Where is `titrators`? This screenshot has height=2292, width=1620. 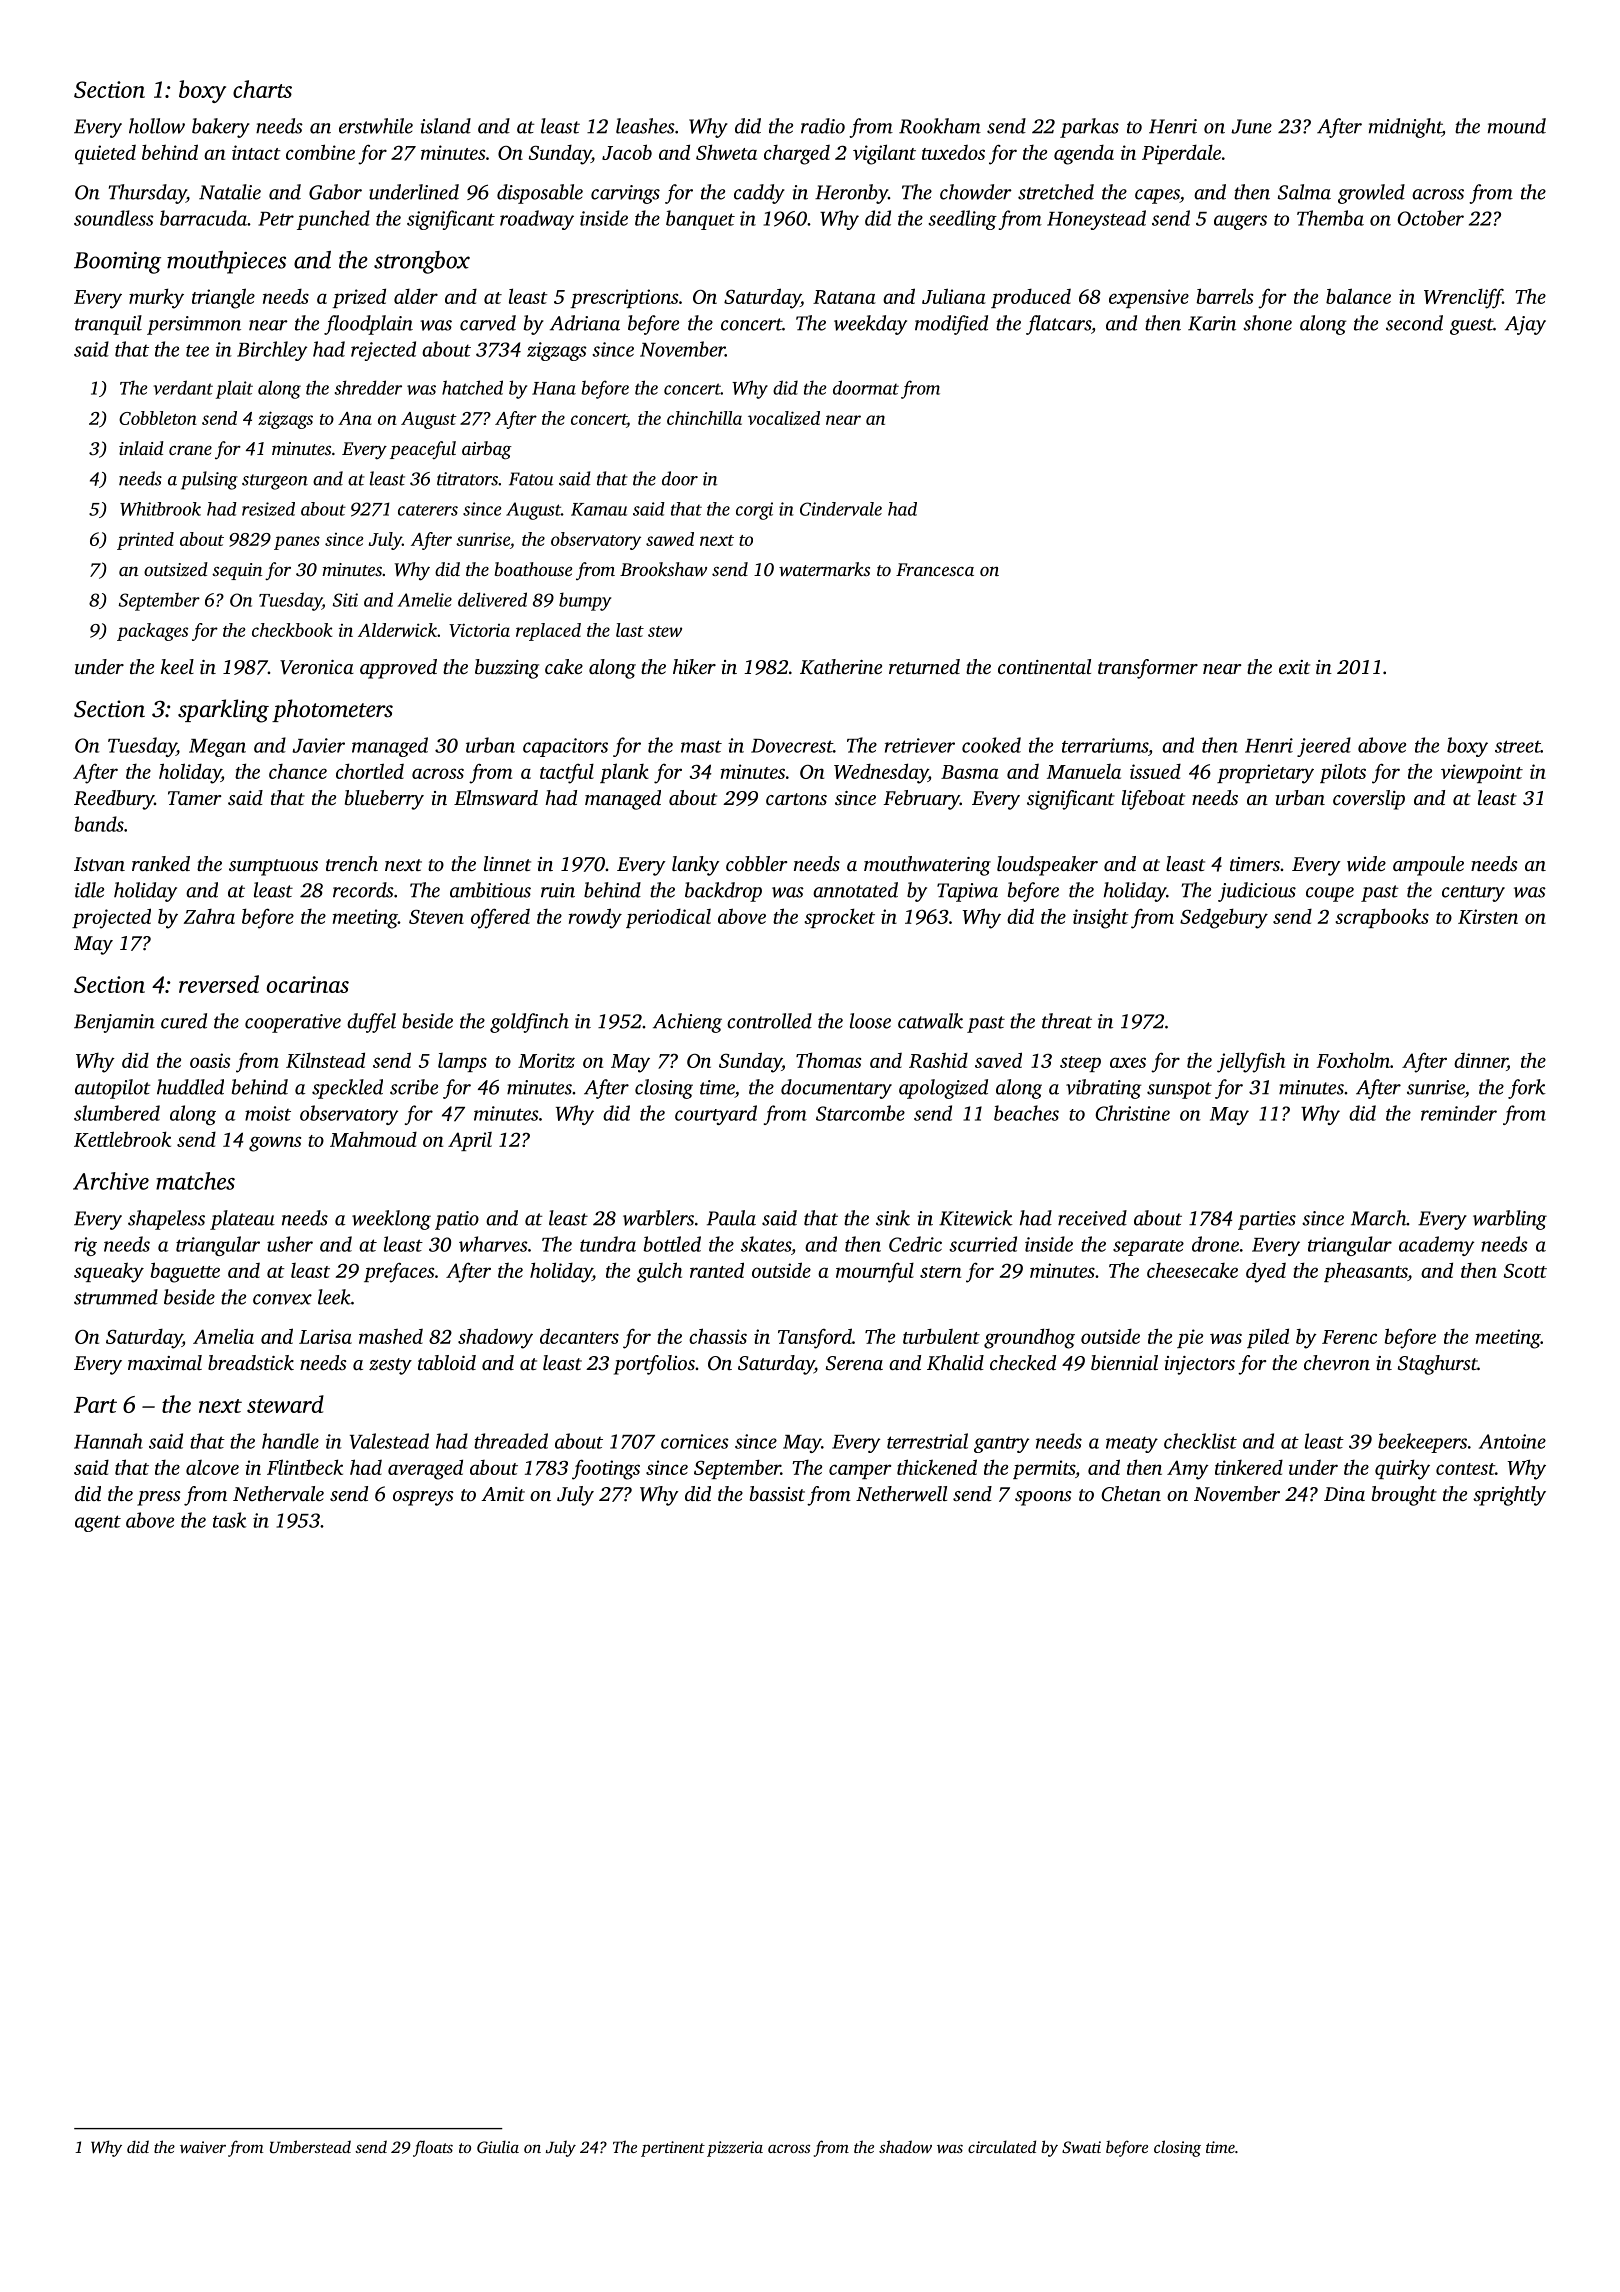 titrators is located at coordinates (467, 479).
